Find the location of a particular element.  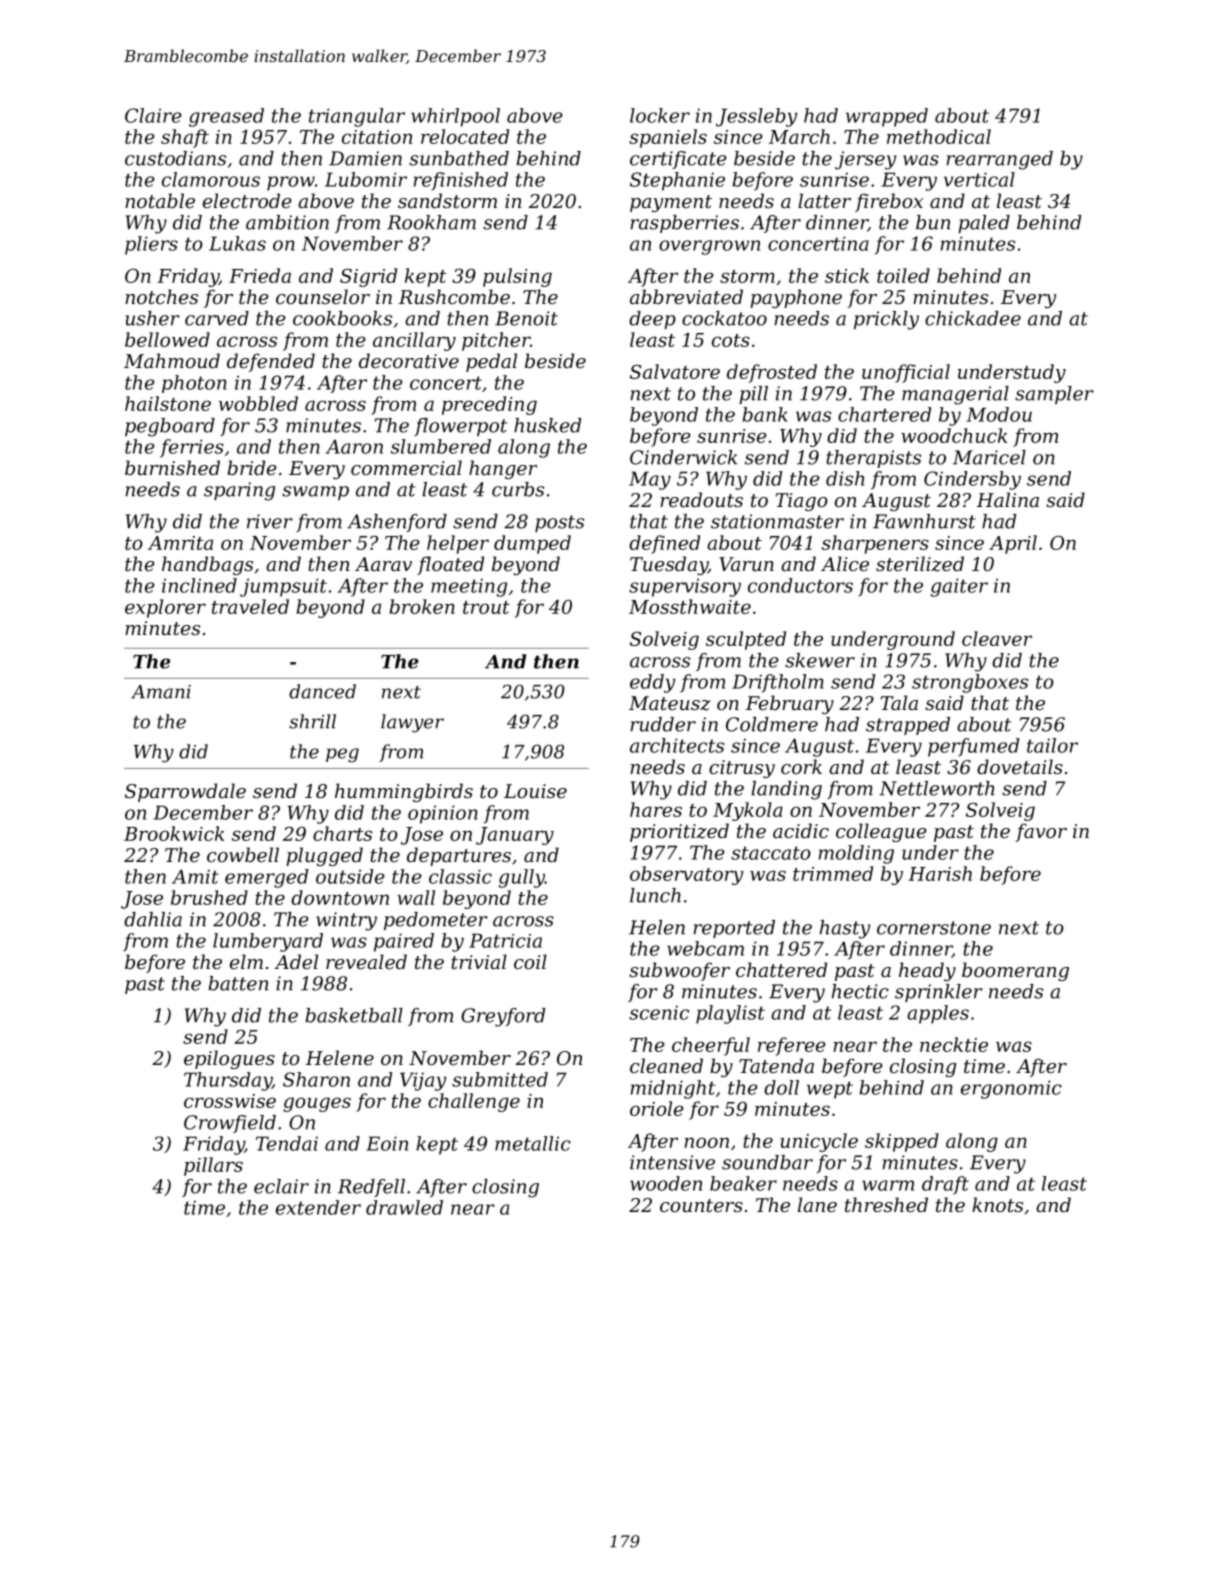

greased is located at coordinates (226, 117).
